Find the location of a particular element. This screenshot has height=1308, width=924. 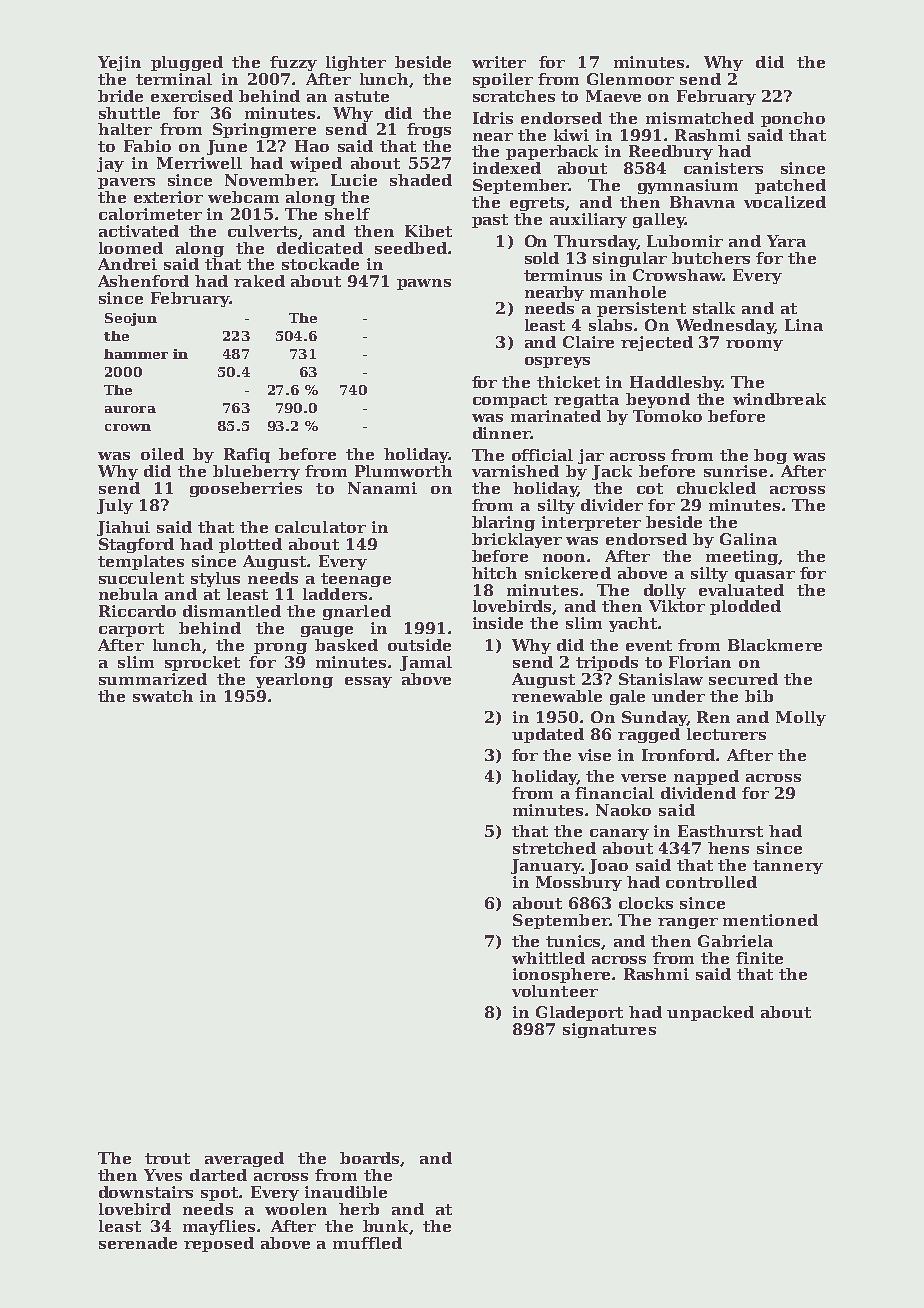

kiwi is located at coordinates (571, 135).
